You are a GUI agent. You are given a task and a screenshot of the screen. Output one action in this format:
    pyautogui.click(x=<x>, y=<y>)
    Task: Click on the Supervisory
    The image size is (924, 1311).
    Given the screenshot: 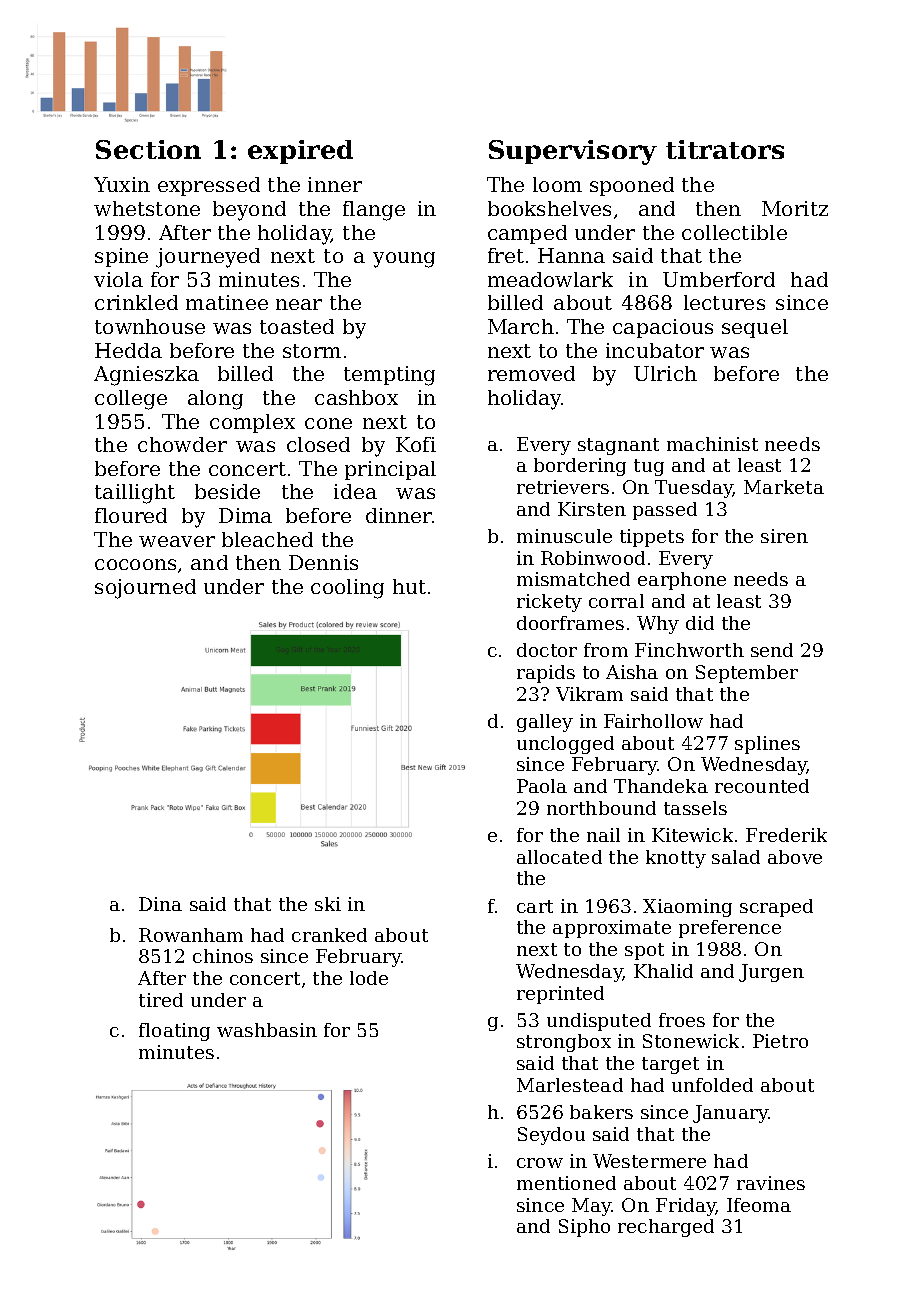 What is the action you would take?
    pyautogui.click(x=573, y=152)
